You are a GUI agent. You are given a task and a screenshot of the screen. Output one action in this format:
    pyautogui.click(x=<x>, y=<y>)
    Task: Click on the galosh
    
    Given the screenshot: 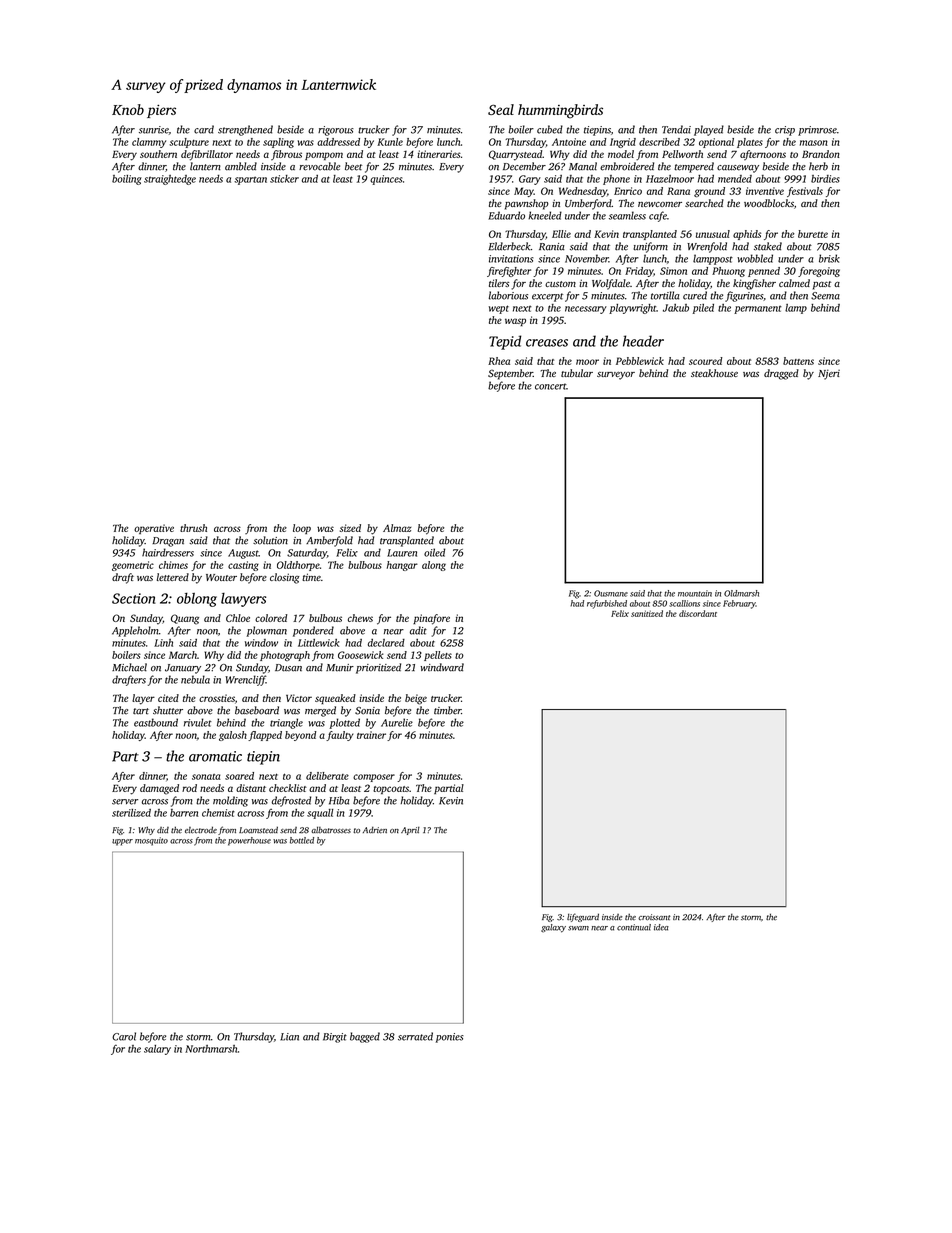 What is the action you would take?
    pyautogui.click(x=233, y=736)
